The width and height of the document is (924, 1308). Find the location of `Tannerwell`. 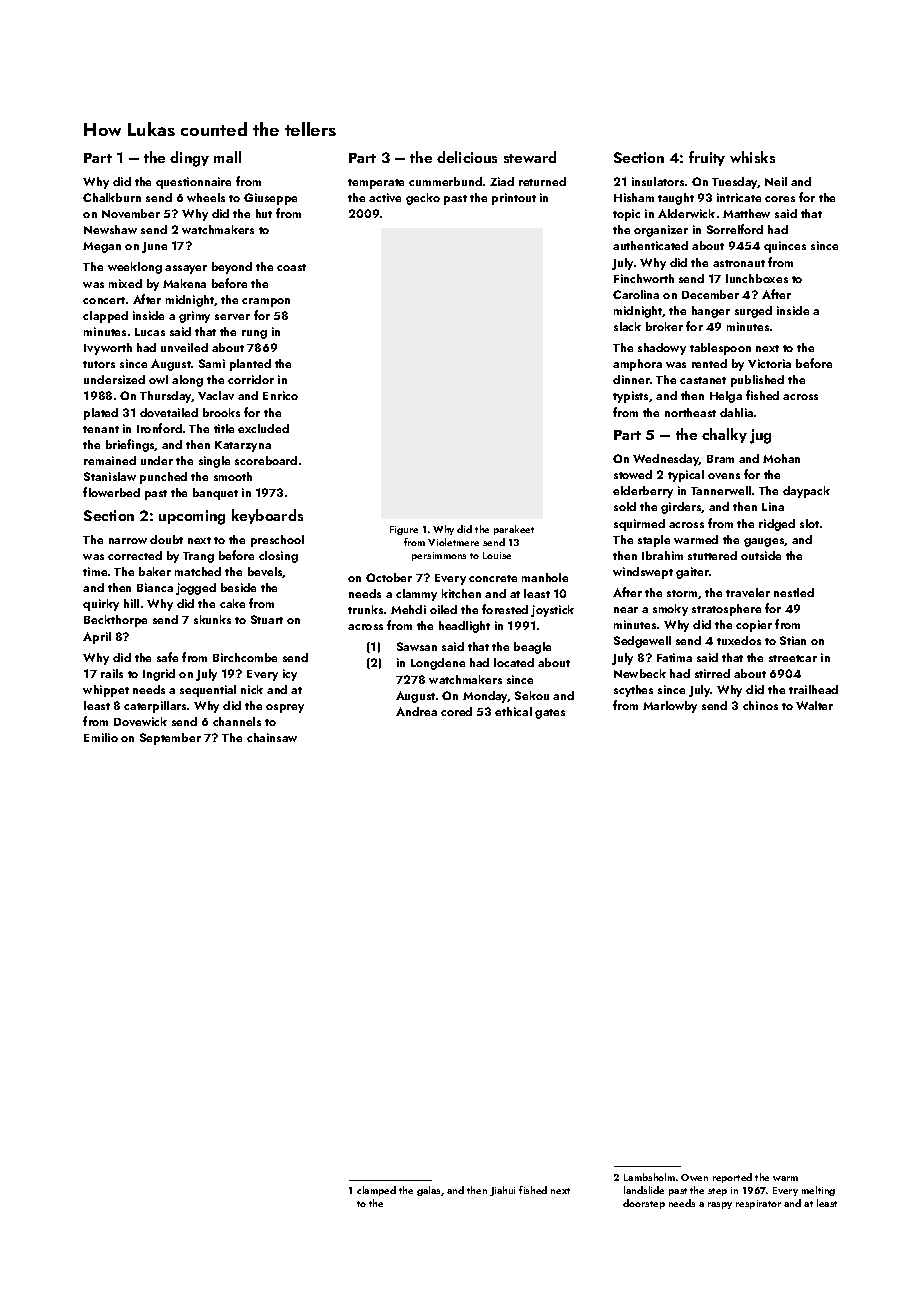

Tannerwell is located at coordinates (721, 490).
